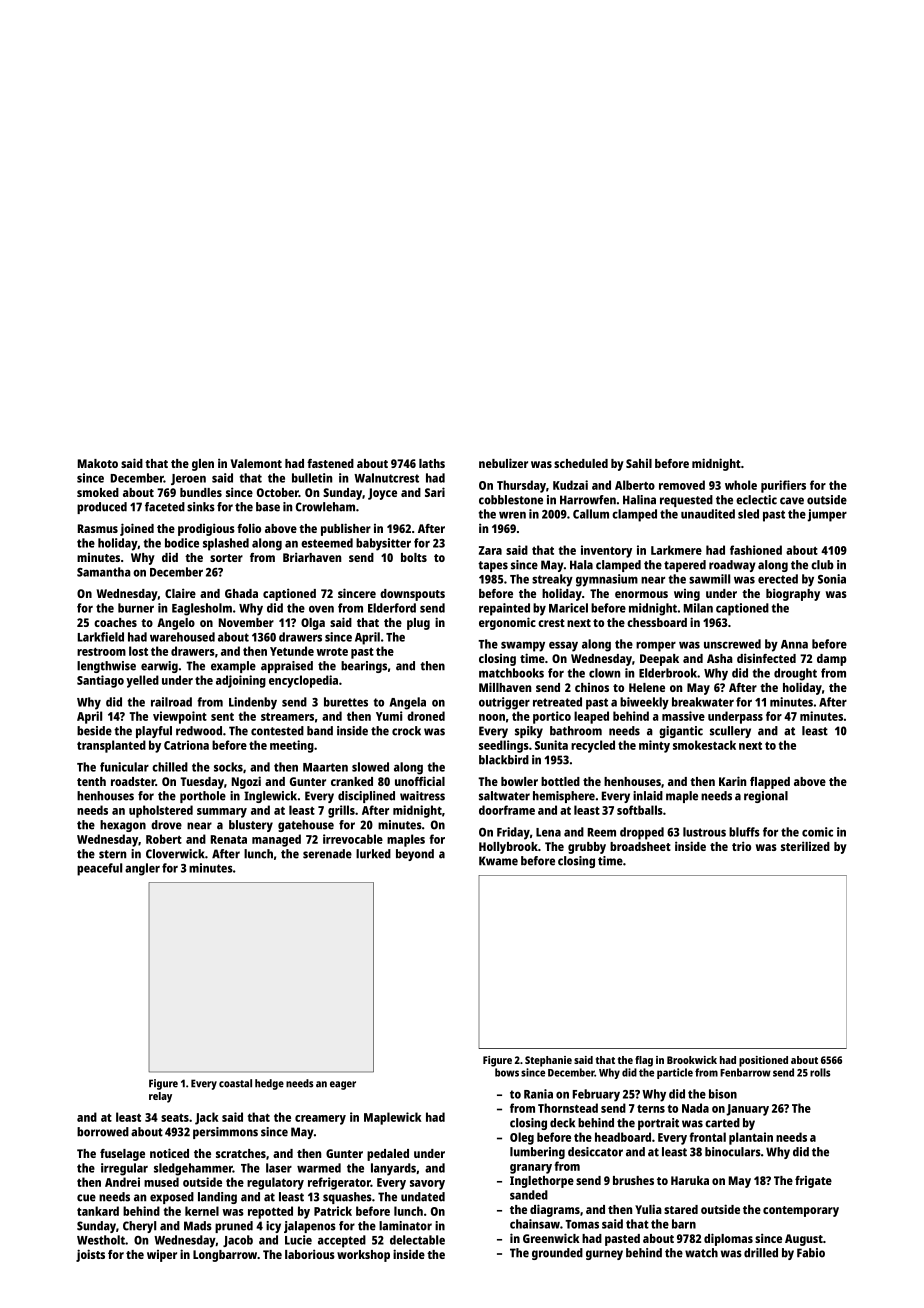 The height and width of the screenshot is (1308, 924). What do you see at coordinates (639, 463) in the screenshot?
I see `Sahil` at bounding box center [639, 463].
